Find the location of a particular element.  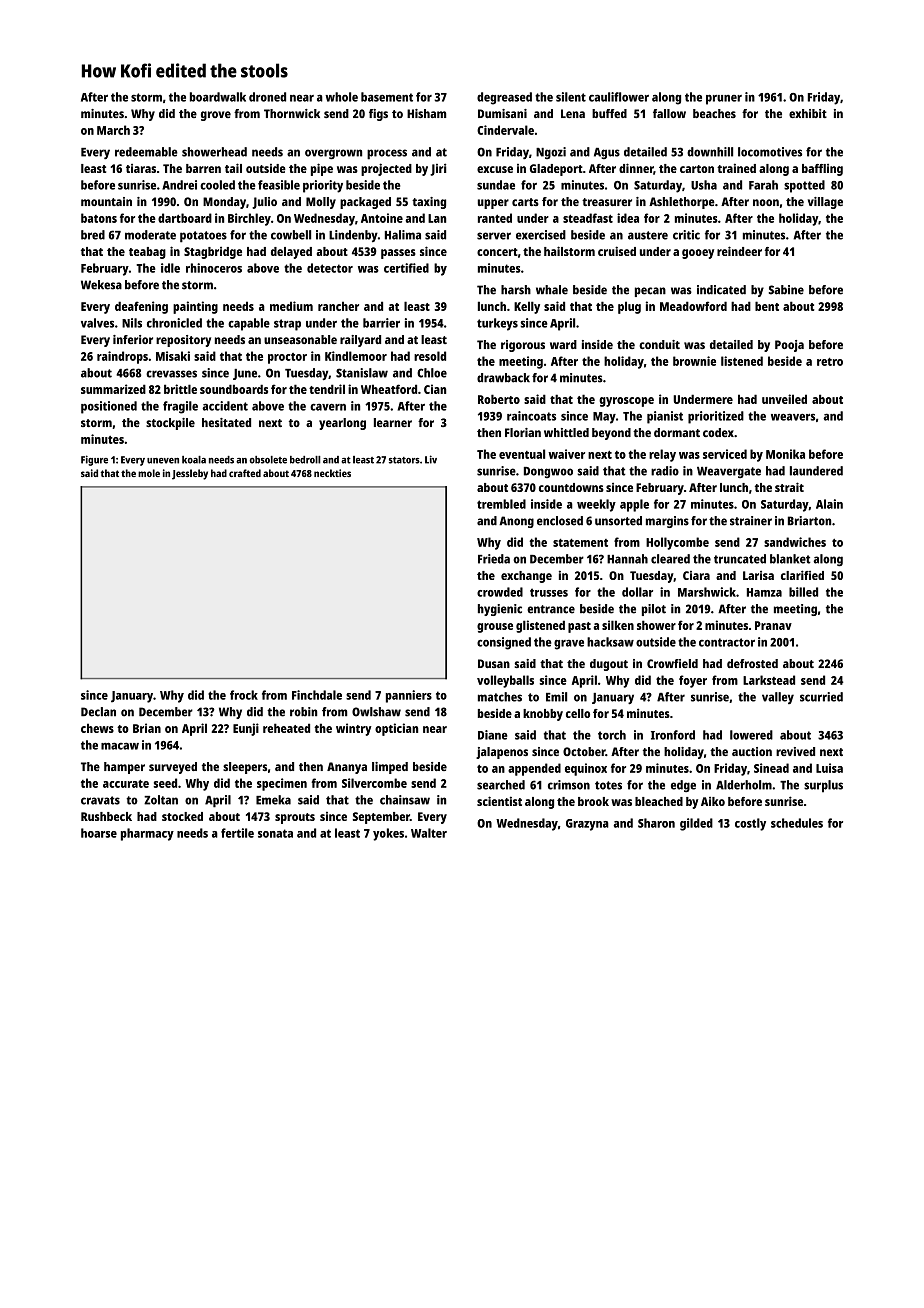

October is located at coordinates (584, 751).
